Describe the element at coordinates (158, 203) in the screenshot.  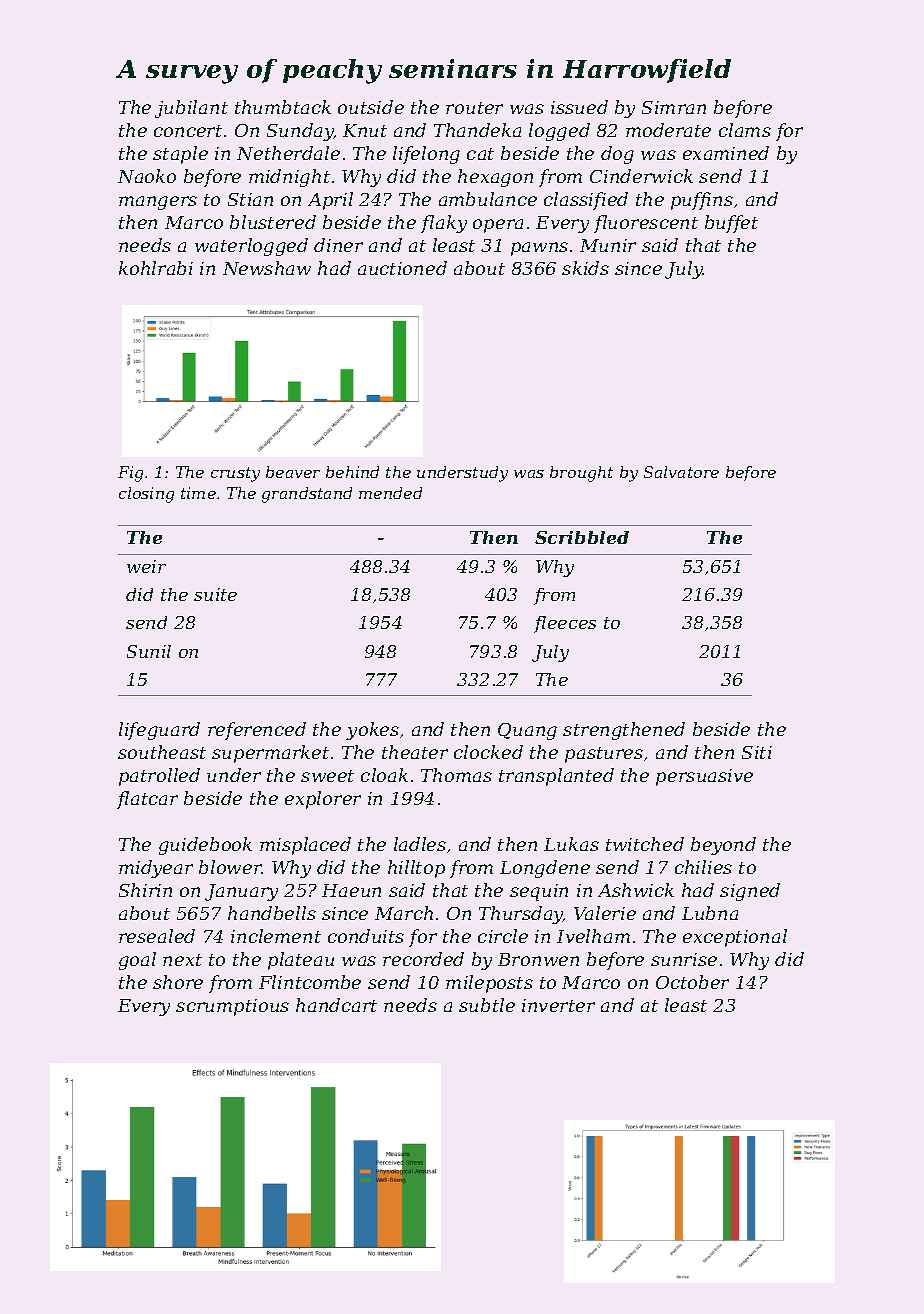
I see `mangers` at that location.
